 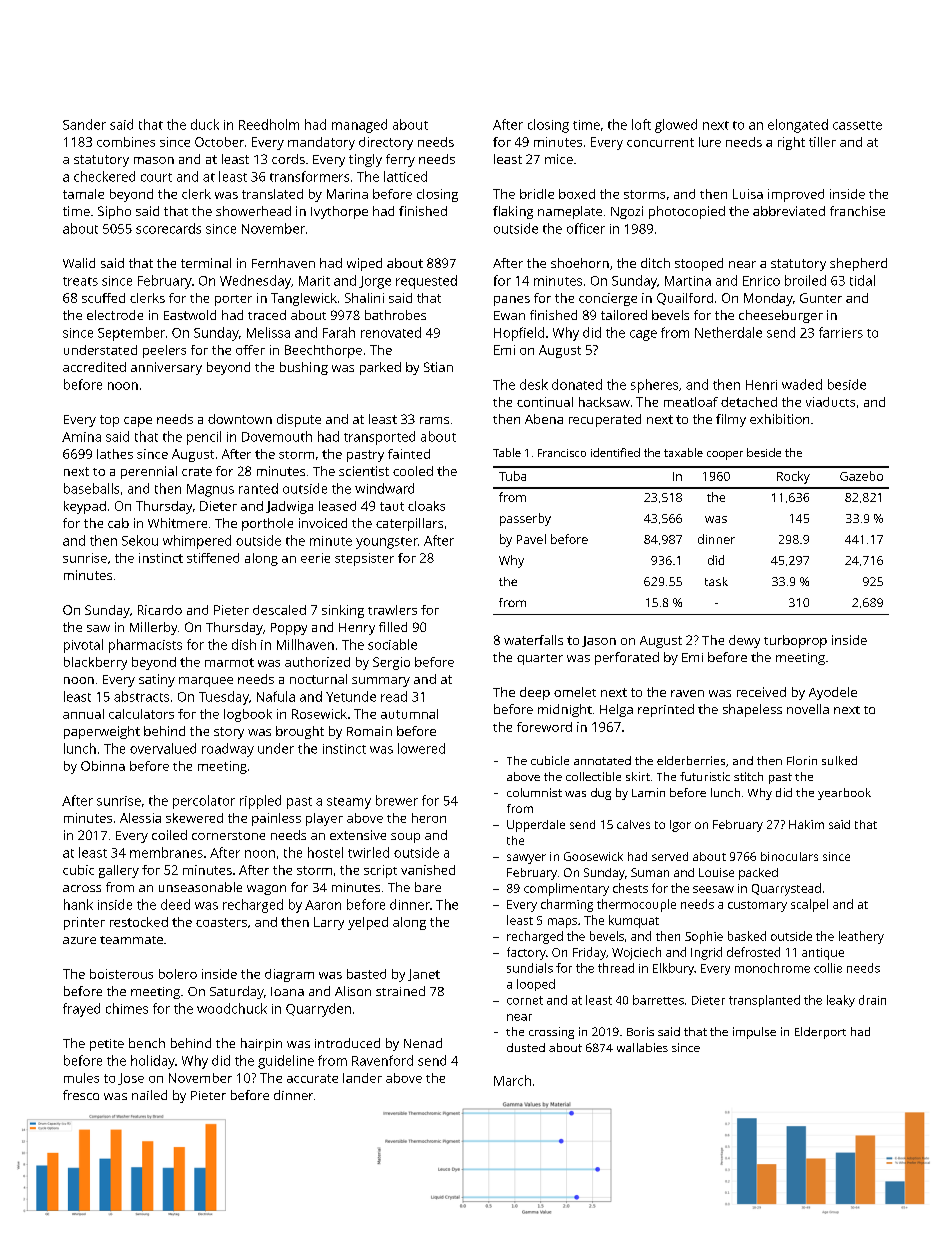 What do you see at coordinates (359, 126) in the screenshot?
I see `managed` at bounding box center [359, 126].
